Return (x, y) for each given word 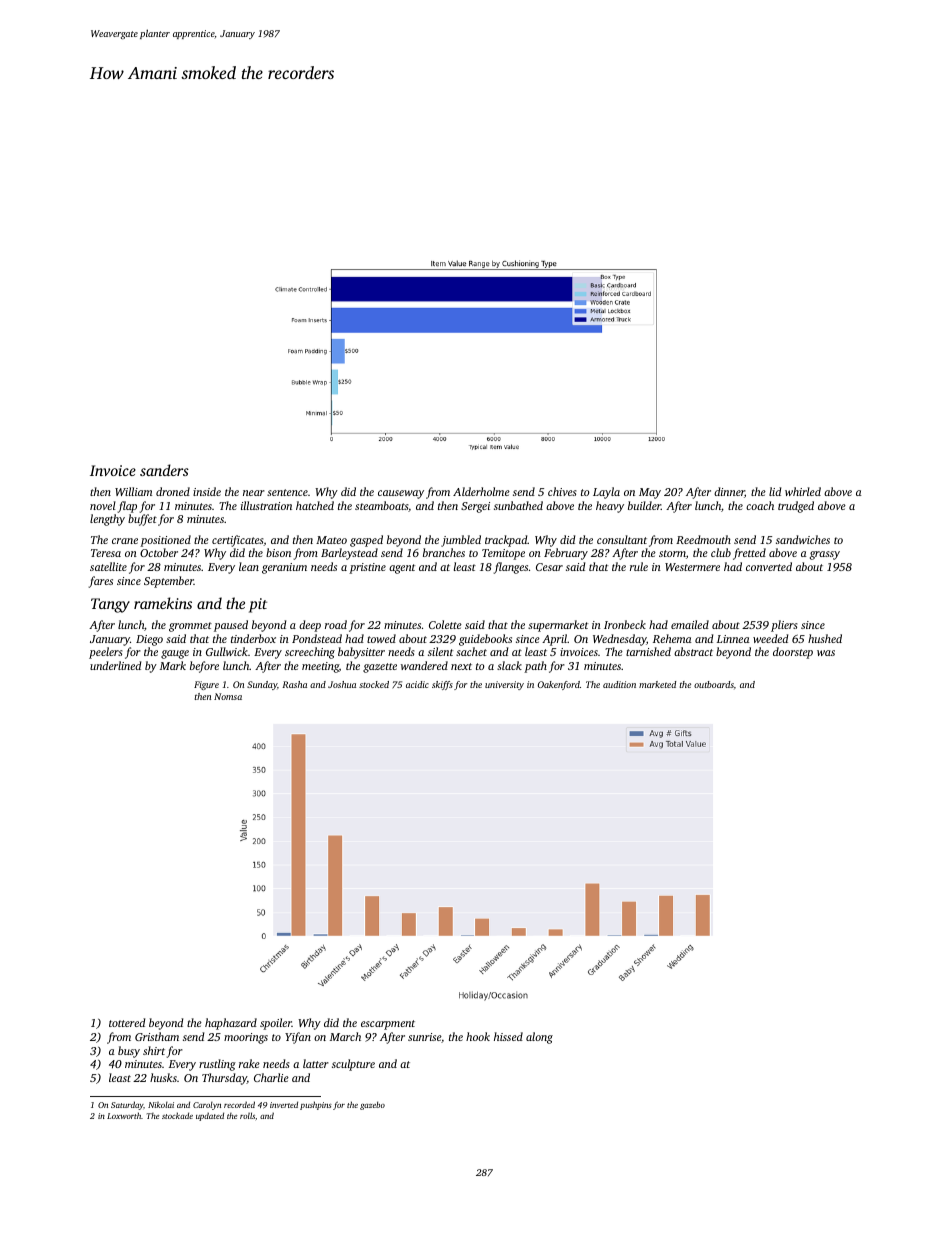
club (721, 552)
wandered (424, 665)
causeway (401, 494)
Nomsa (228, 696)
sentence (287, 492)
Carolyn (207, 1106)
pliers (784, 626)
